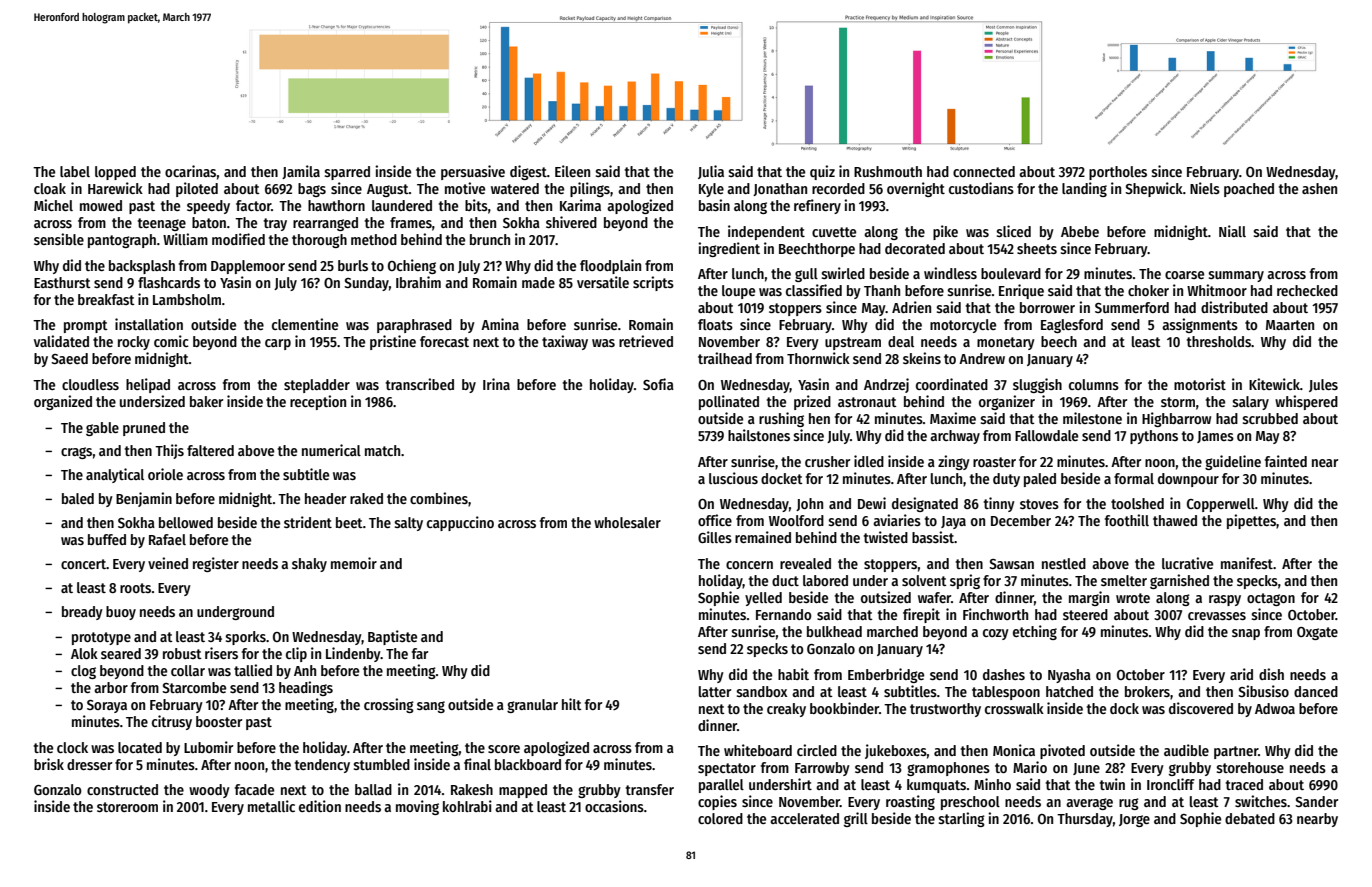  What do you see at coordinates (1200, 384) in the page?
I see `motorist` at bounding box center [1200, 384].
